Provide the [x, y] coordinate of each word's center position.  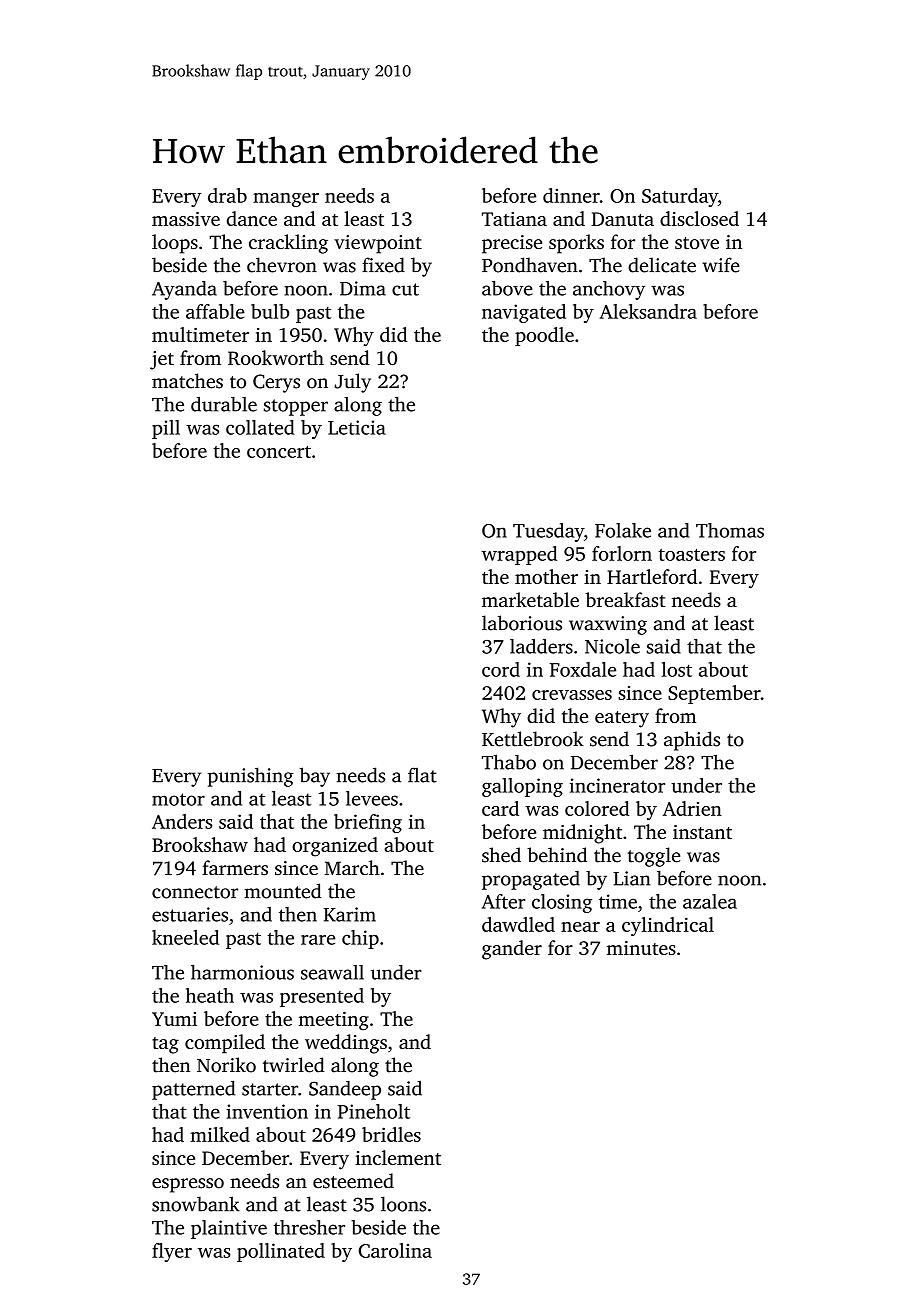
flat [422, 775]
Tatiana [514, 219]
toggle [654, 857]
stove [697, 243]
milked [220, 1134]
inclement [398, 1157]
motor [178, 799]
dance [252, 218]
